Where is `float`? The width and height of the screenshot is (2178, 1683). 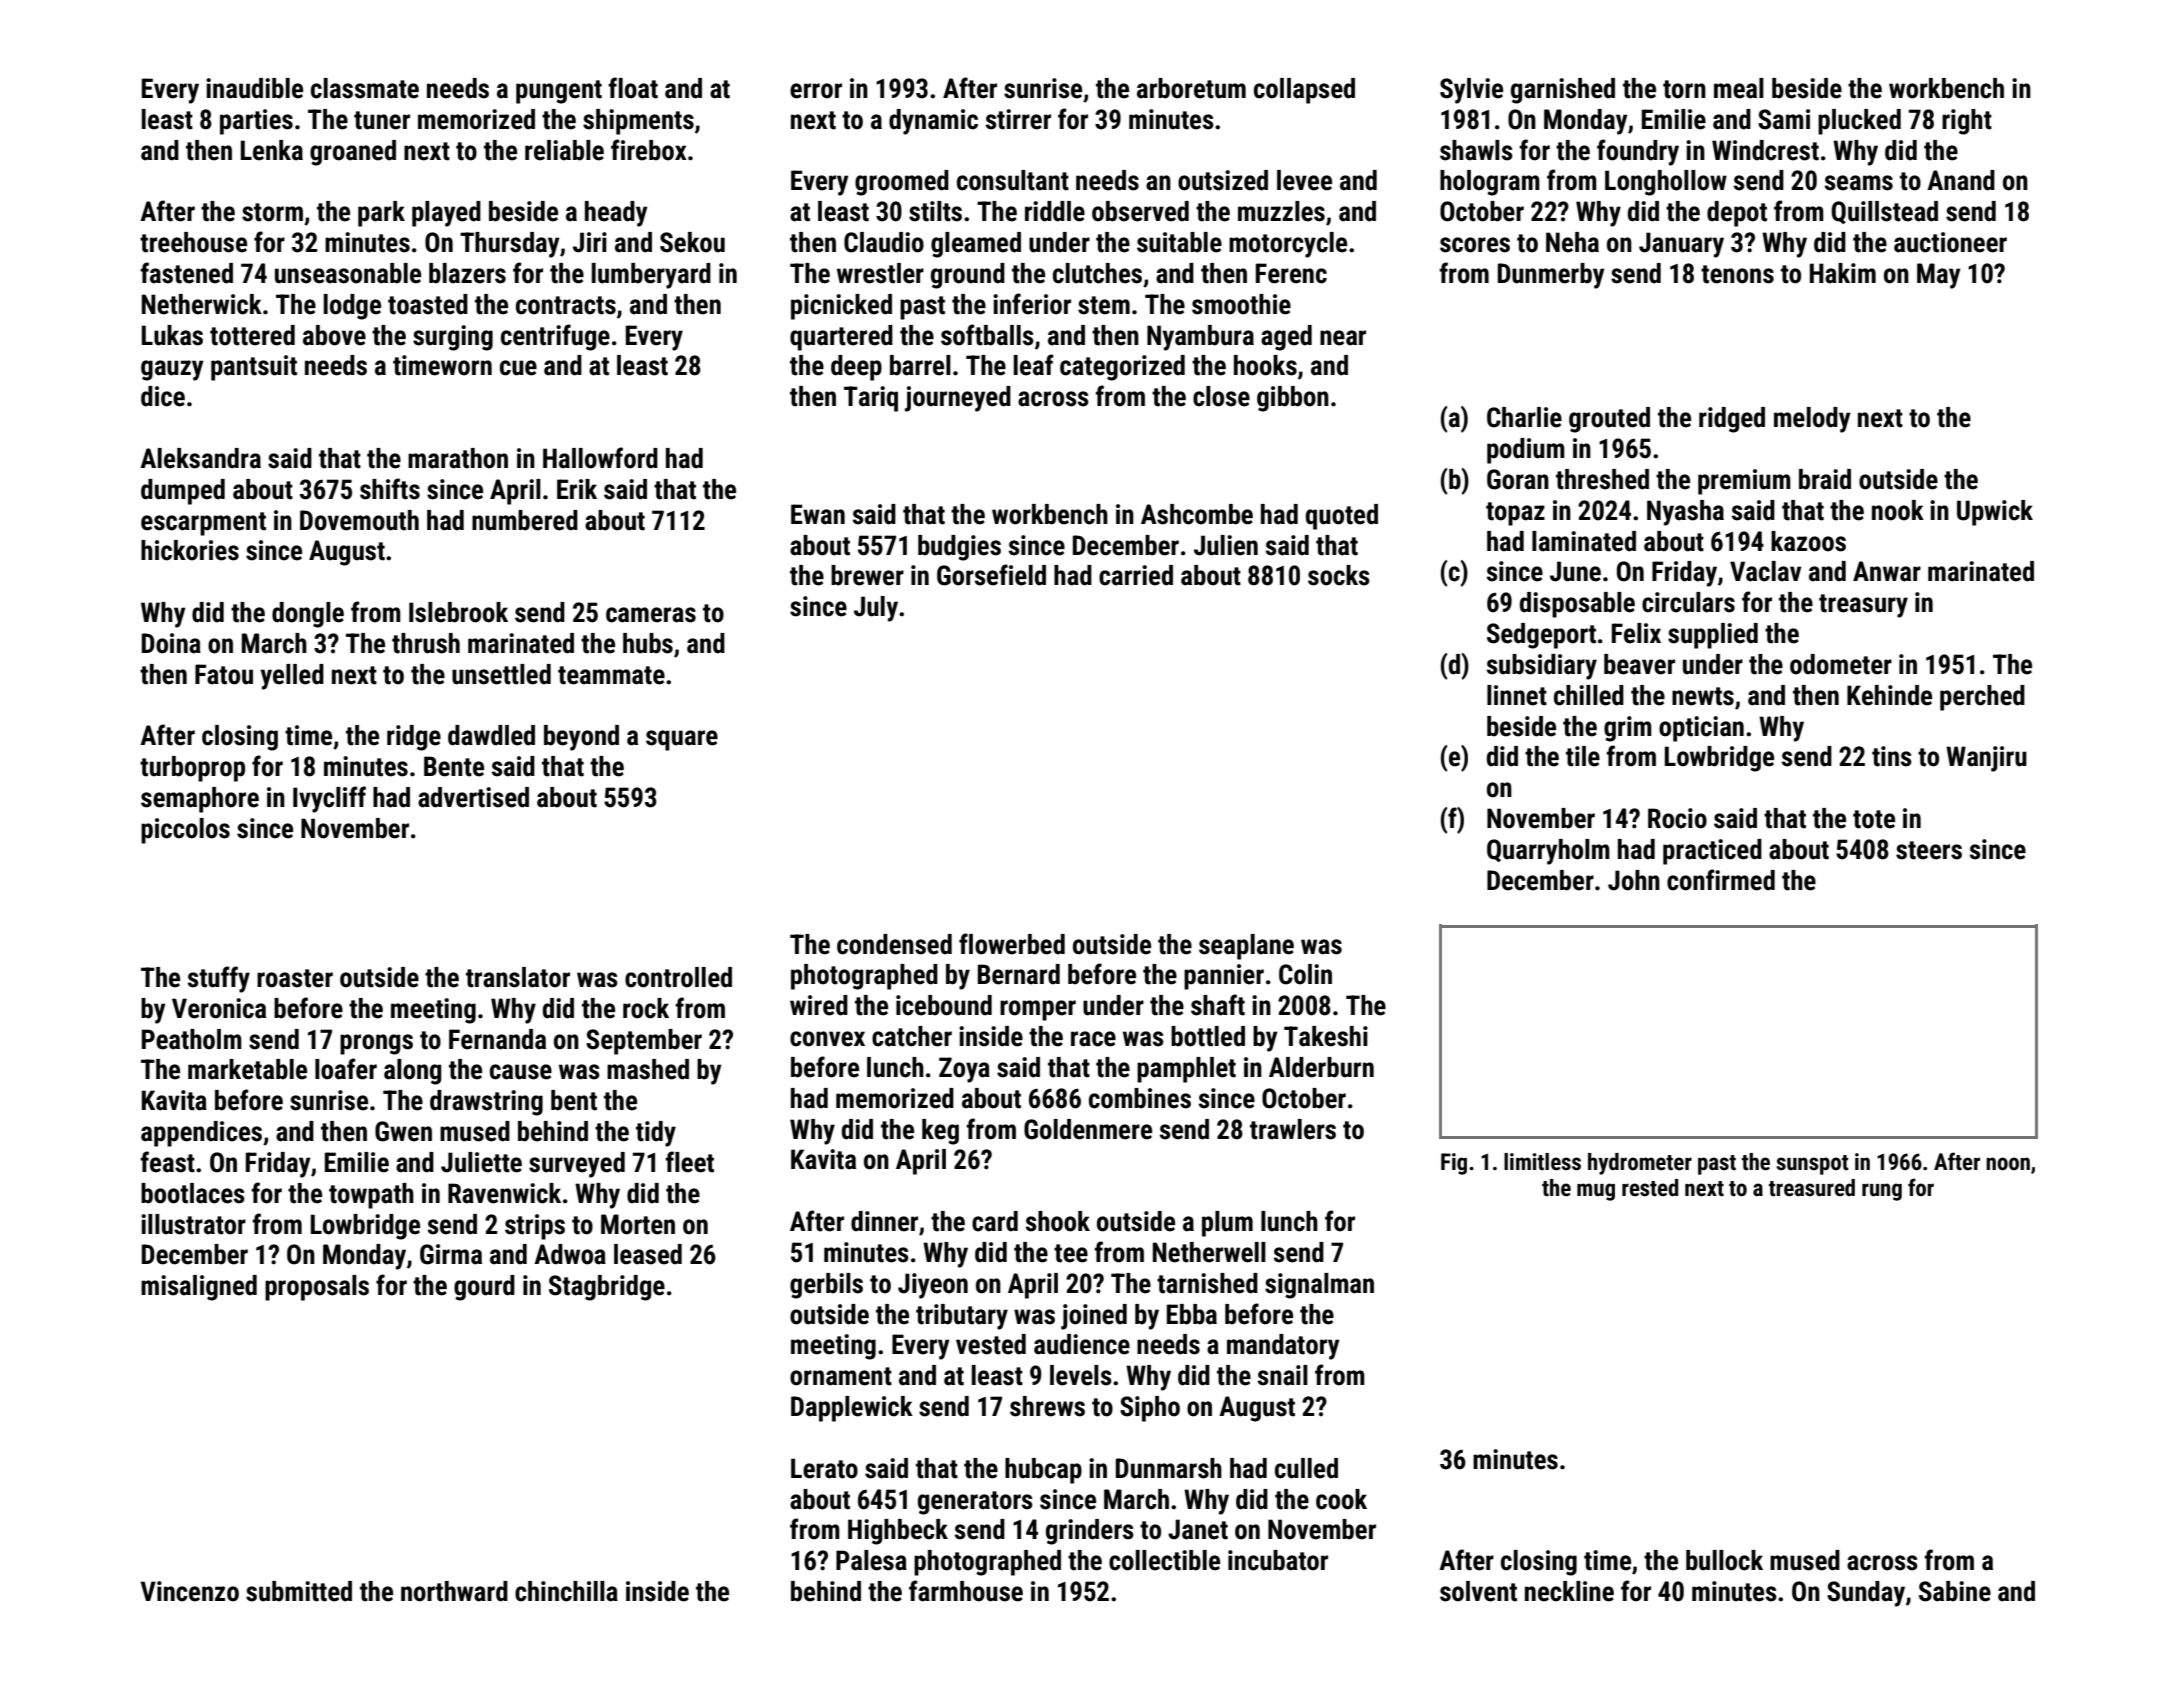 float is located at coordinates (633, 88).
